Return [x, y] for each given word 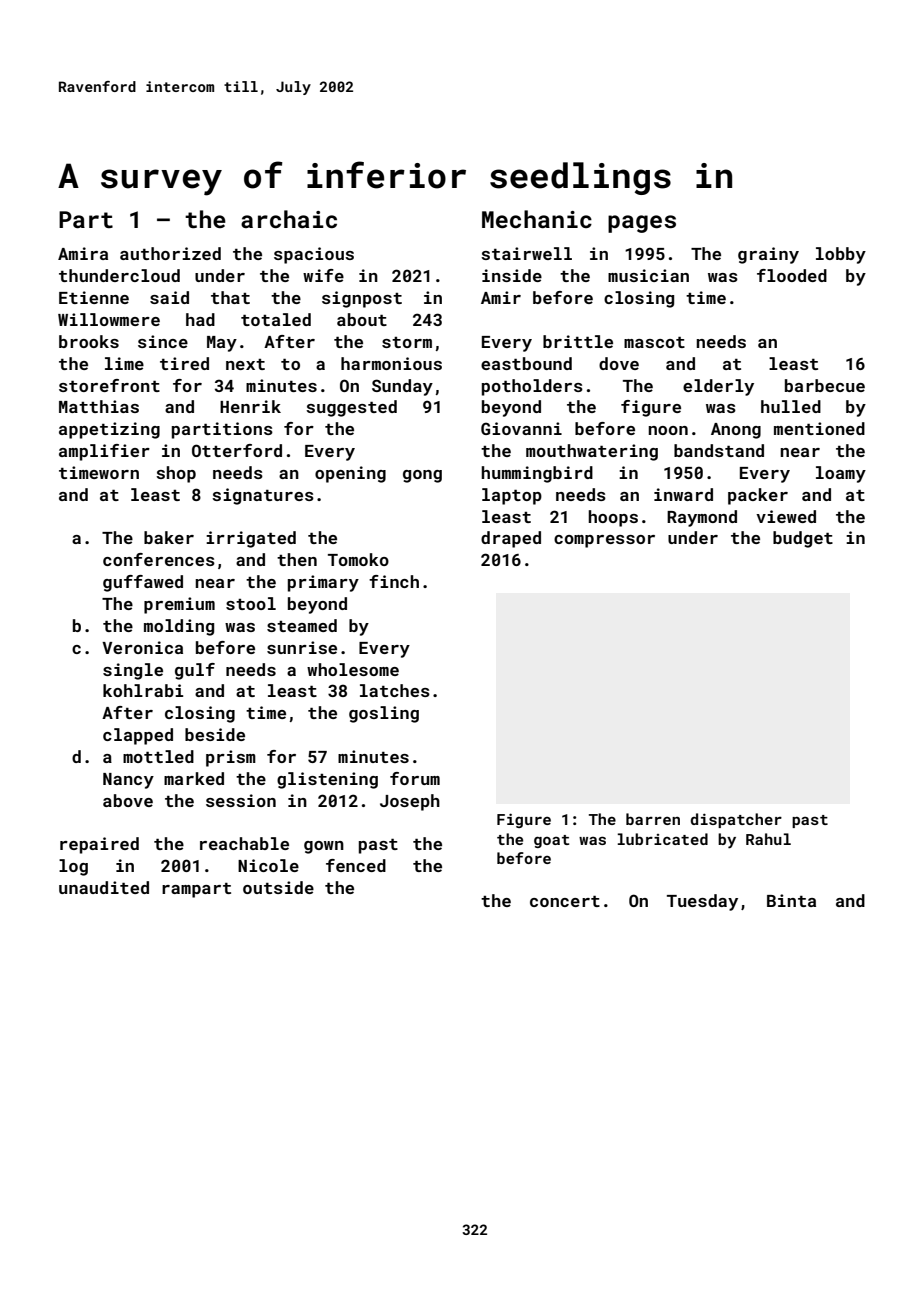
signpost [362, 299]
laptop [512, 496]
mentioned [819, 428]
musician [648, 275]
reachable [244, 843]
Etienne [94, 297]
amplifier [104, 452]
